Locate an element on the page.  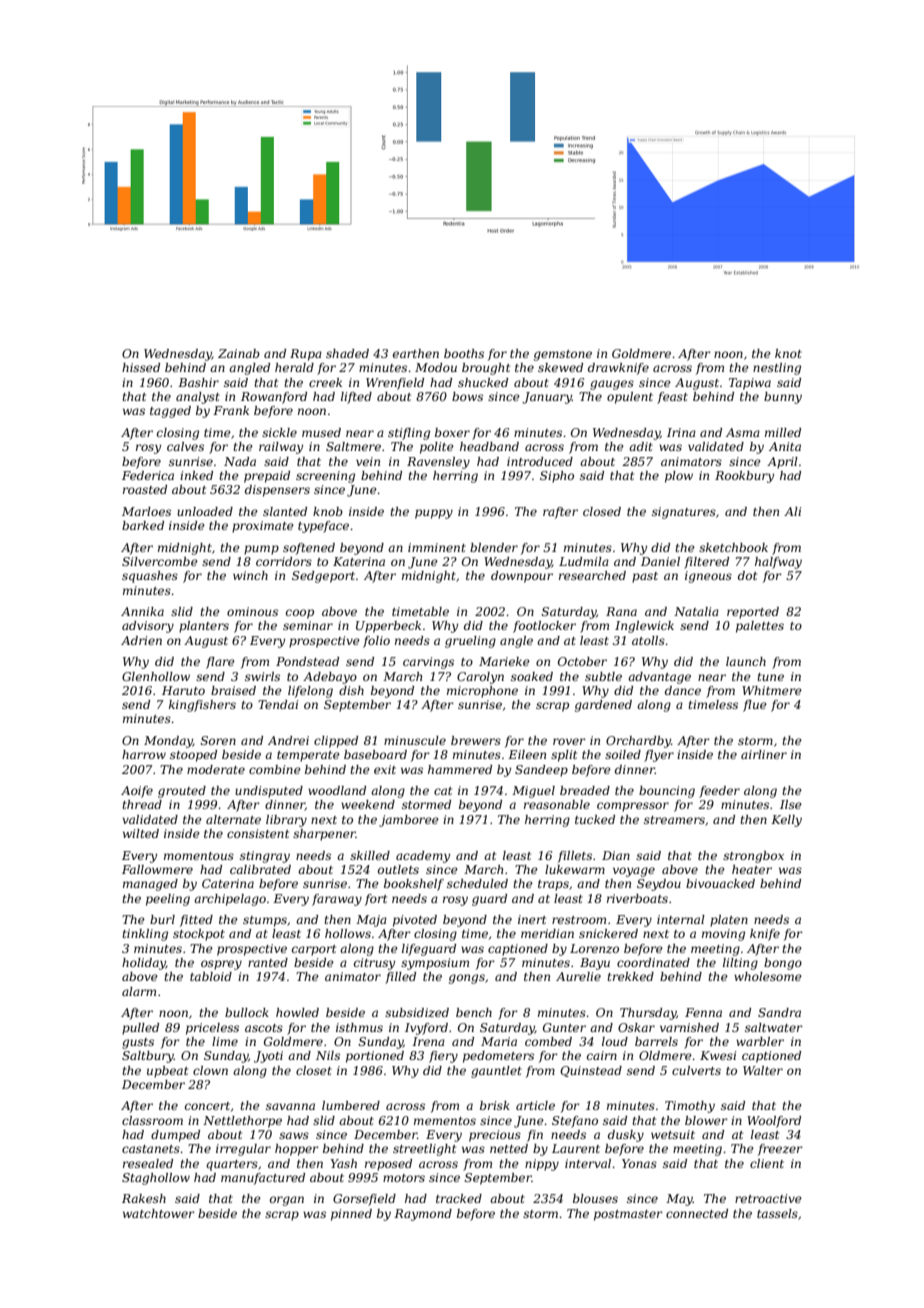
Federica is located at coordinates (148, 475).
